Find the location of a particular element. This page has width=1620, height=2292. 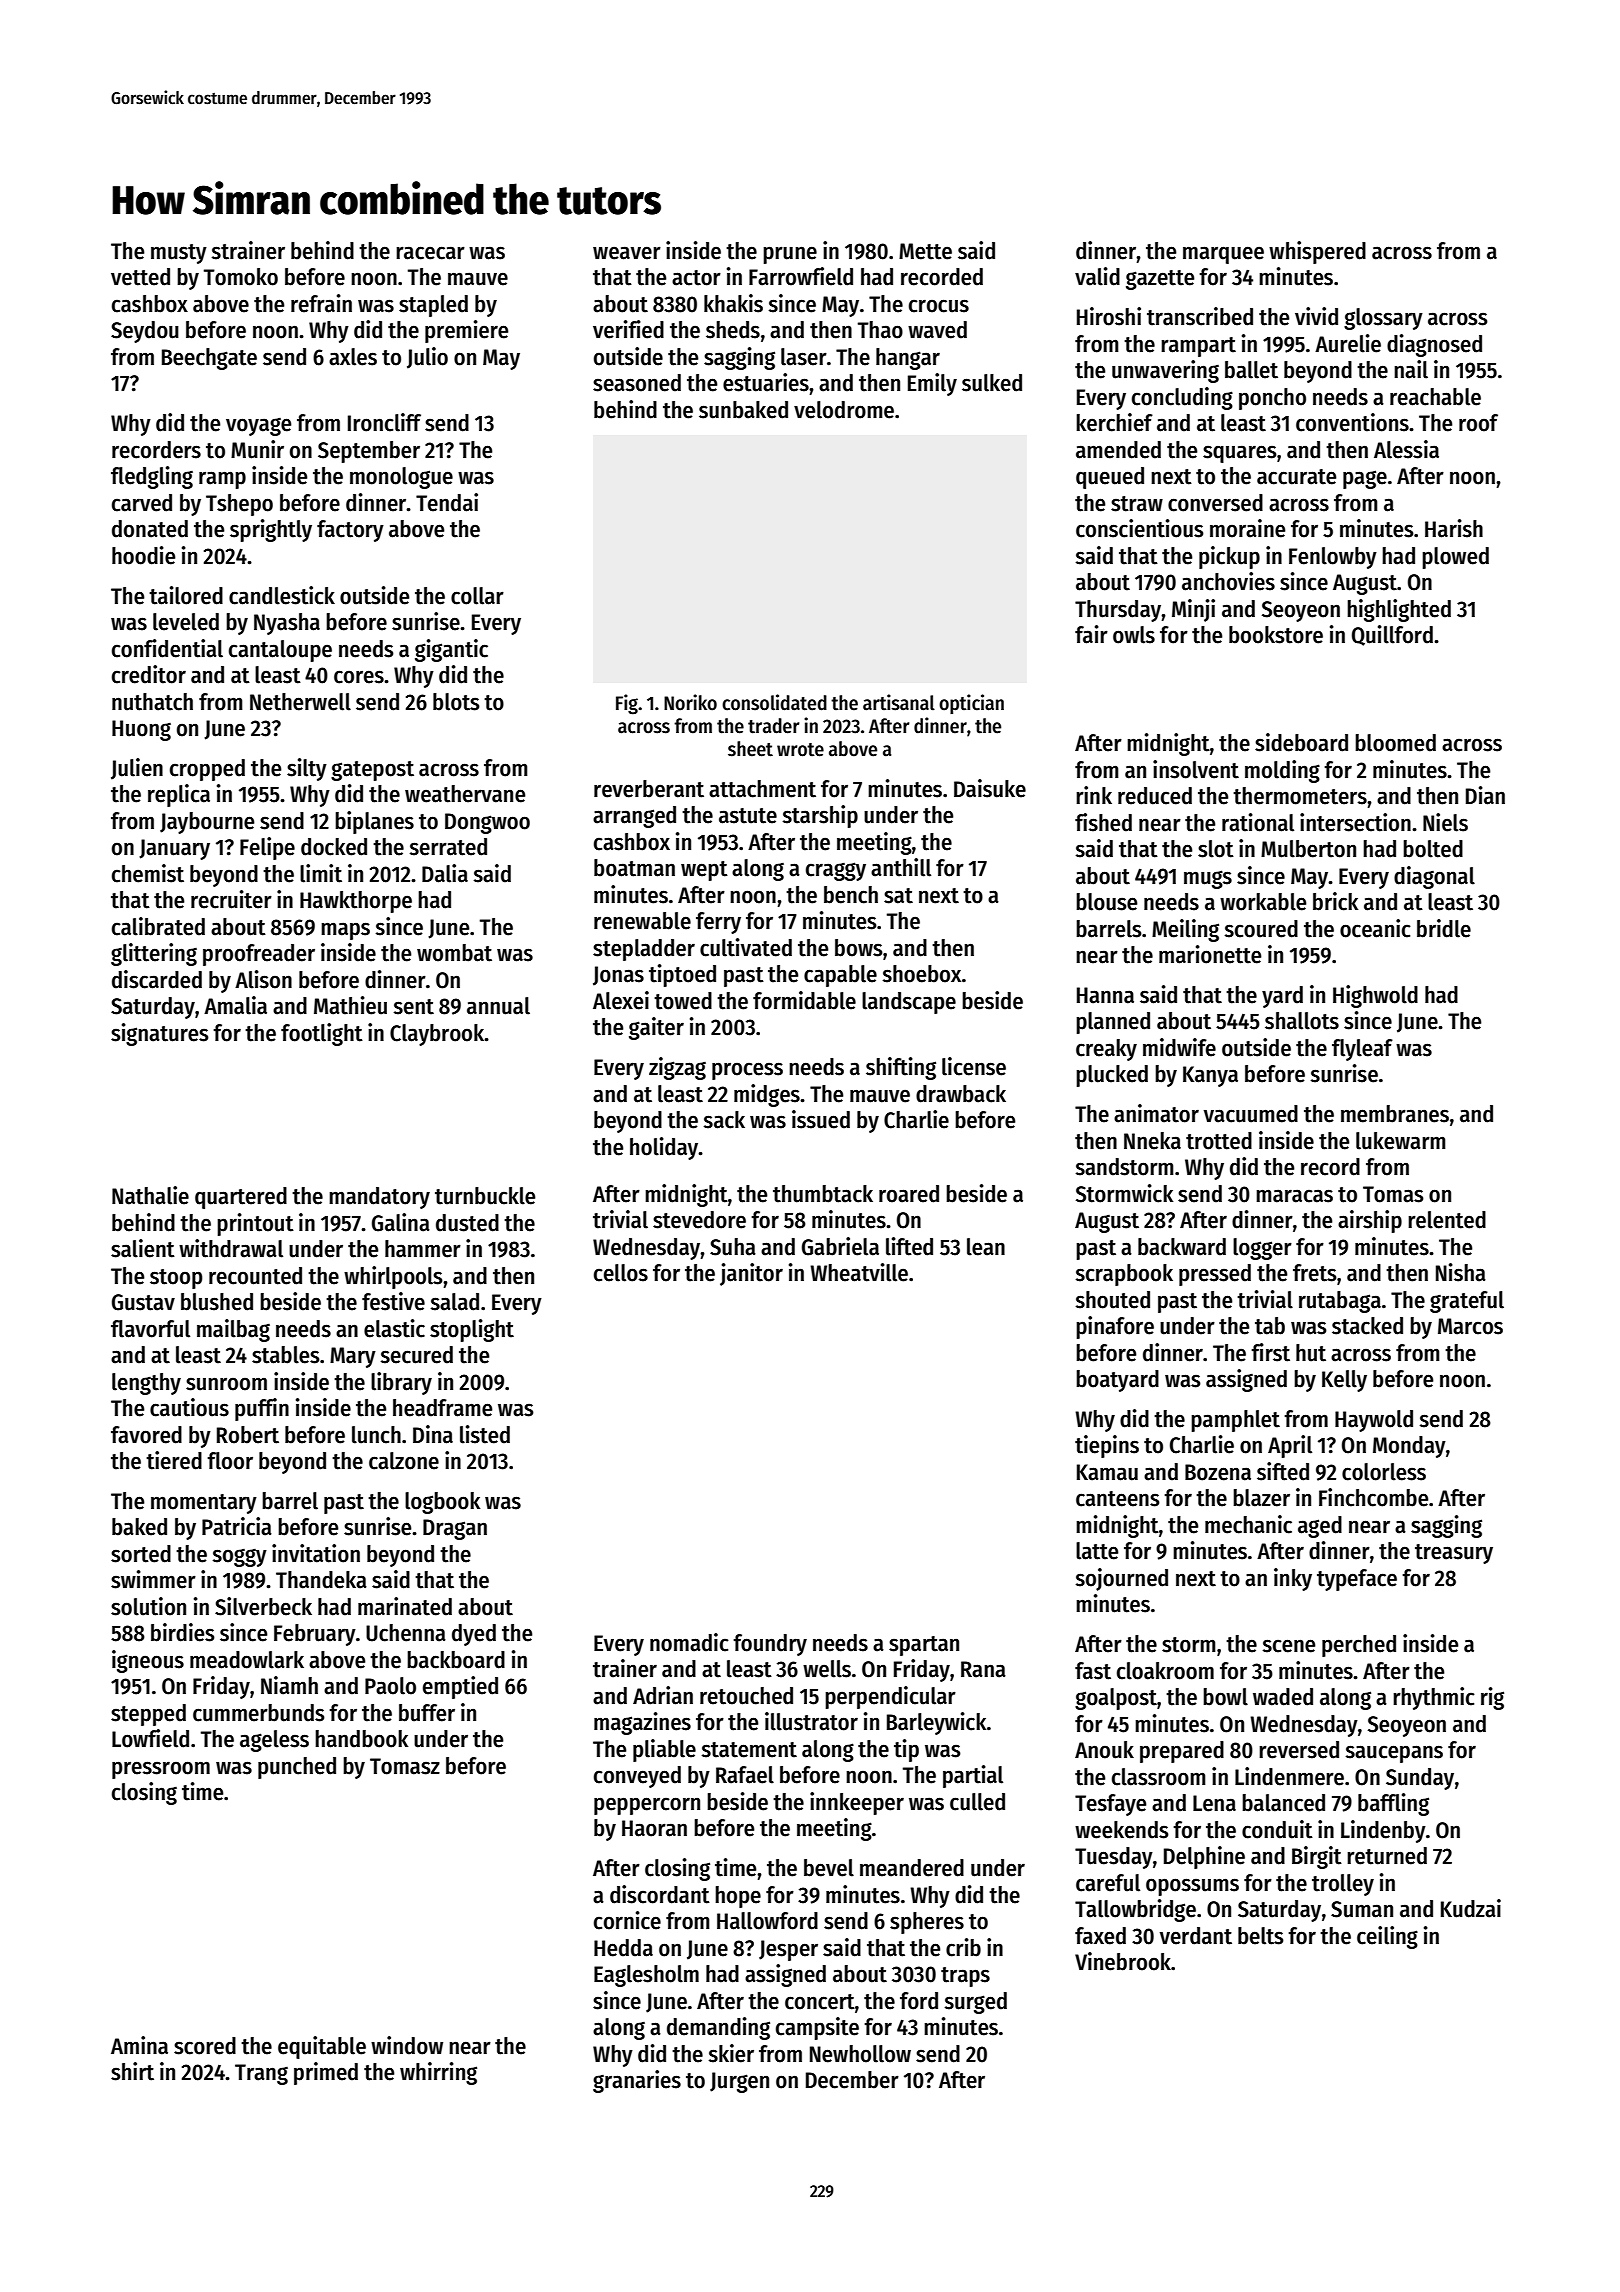

diagnosed is located at coordinates (1434, 345).
